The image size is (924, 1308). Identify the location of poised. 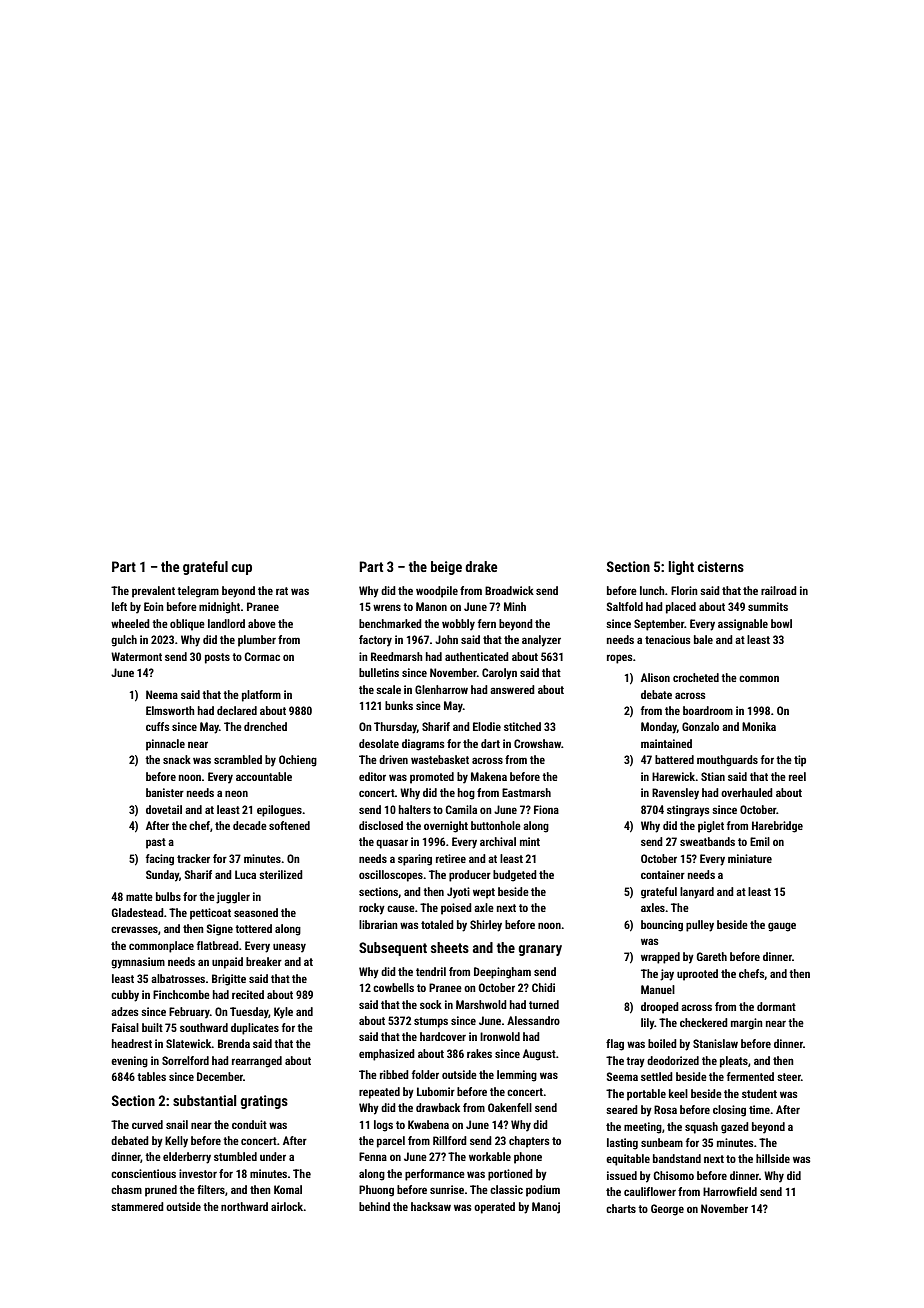
(456, 909).
